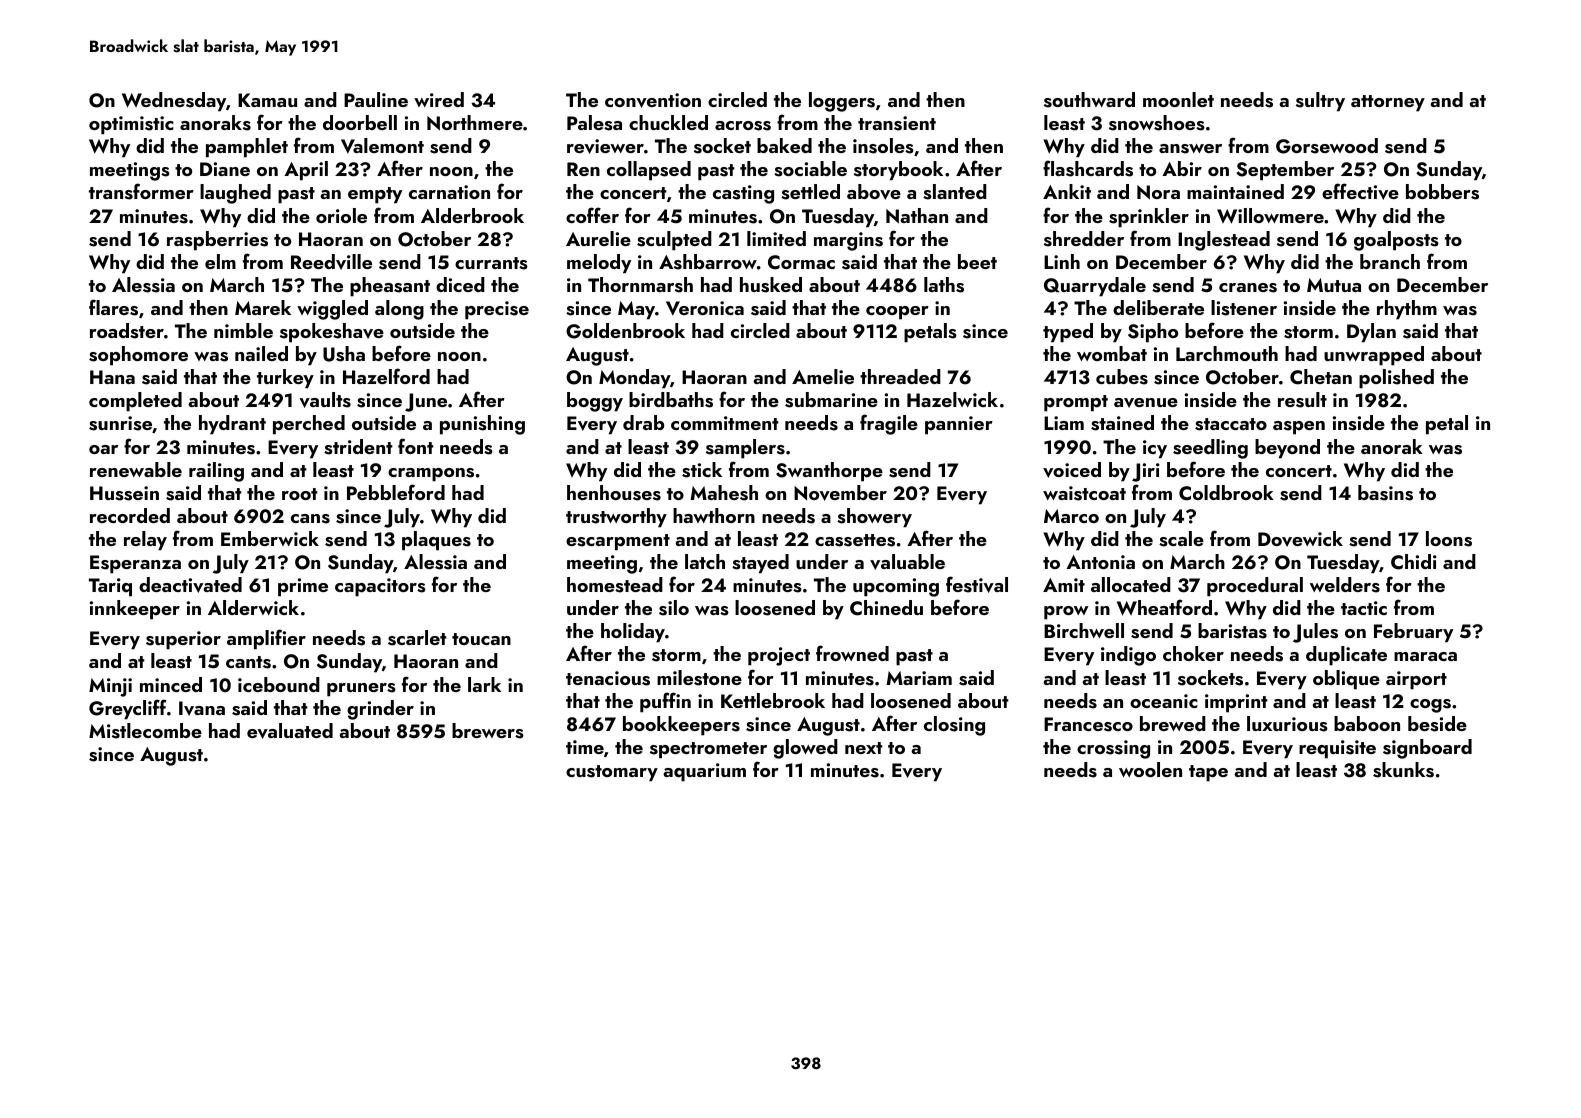 This screenshot has width=1581, height=1118. What do you see at coordinates (1334, 285) in the screenshot?
I see `Mutua` at bounding box center [1334, 285].
